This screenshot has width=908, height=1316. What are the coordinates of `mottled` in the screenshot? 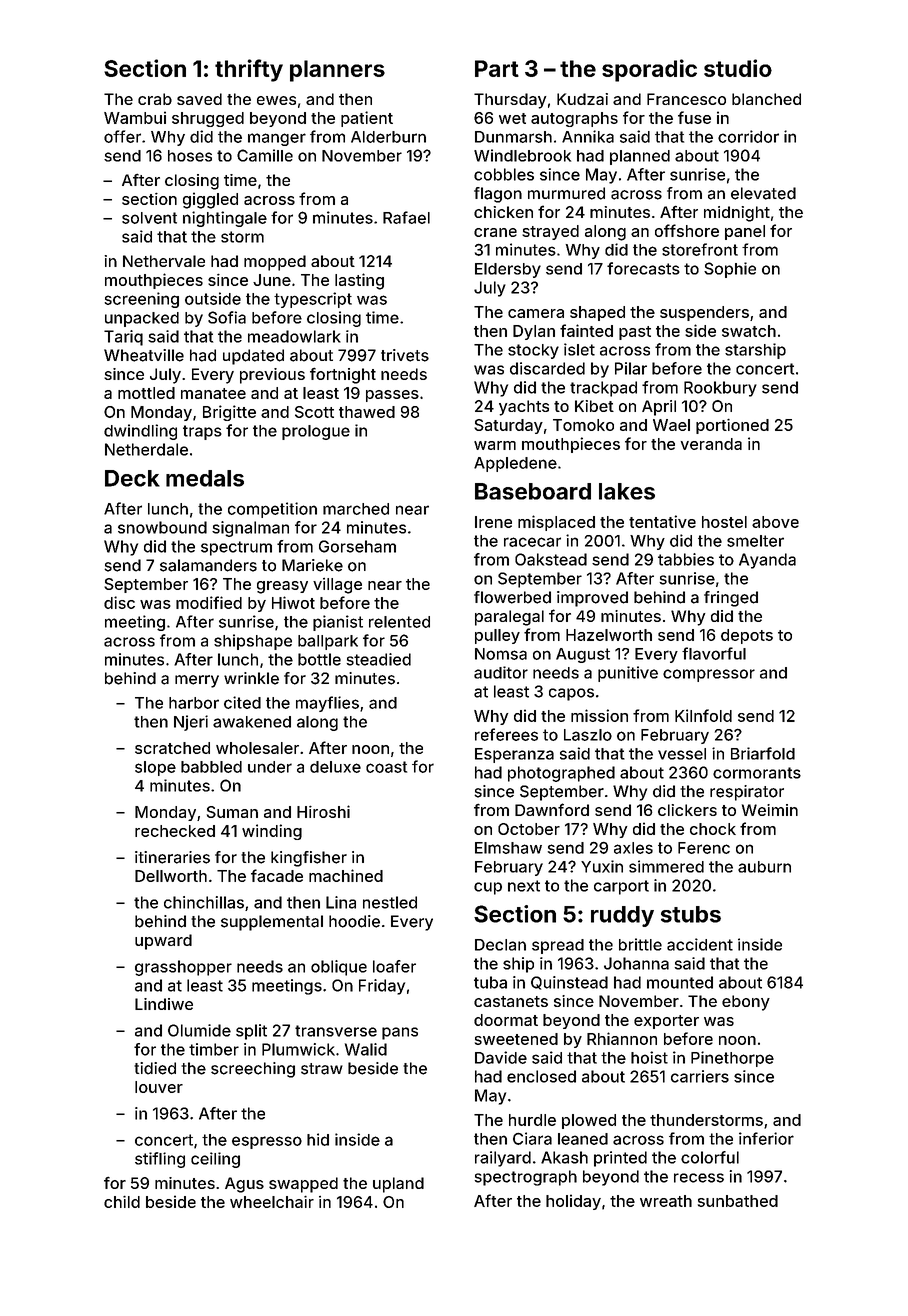 It's located at (146, 393).
